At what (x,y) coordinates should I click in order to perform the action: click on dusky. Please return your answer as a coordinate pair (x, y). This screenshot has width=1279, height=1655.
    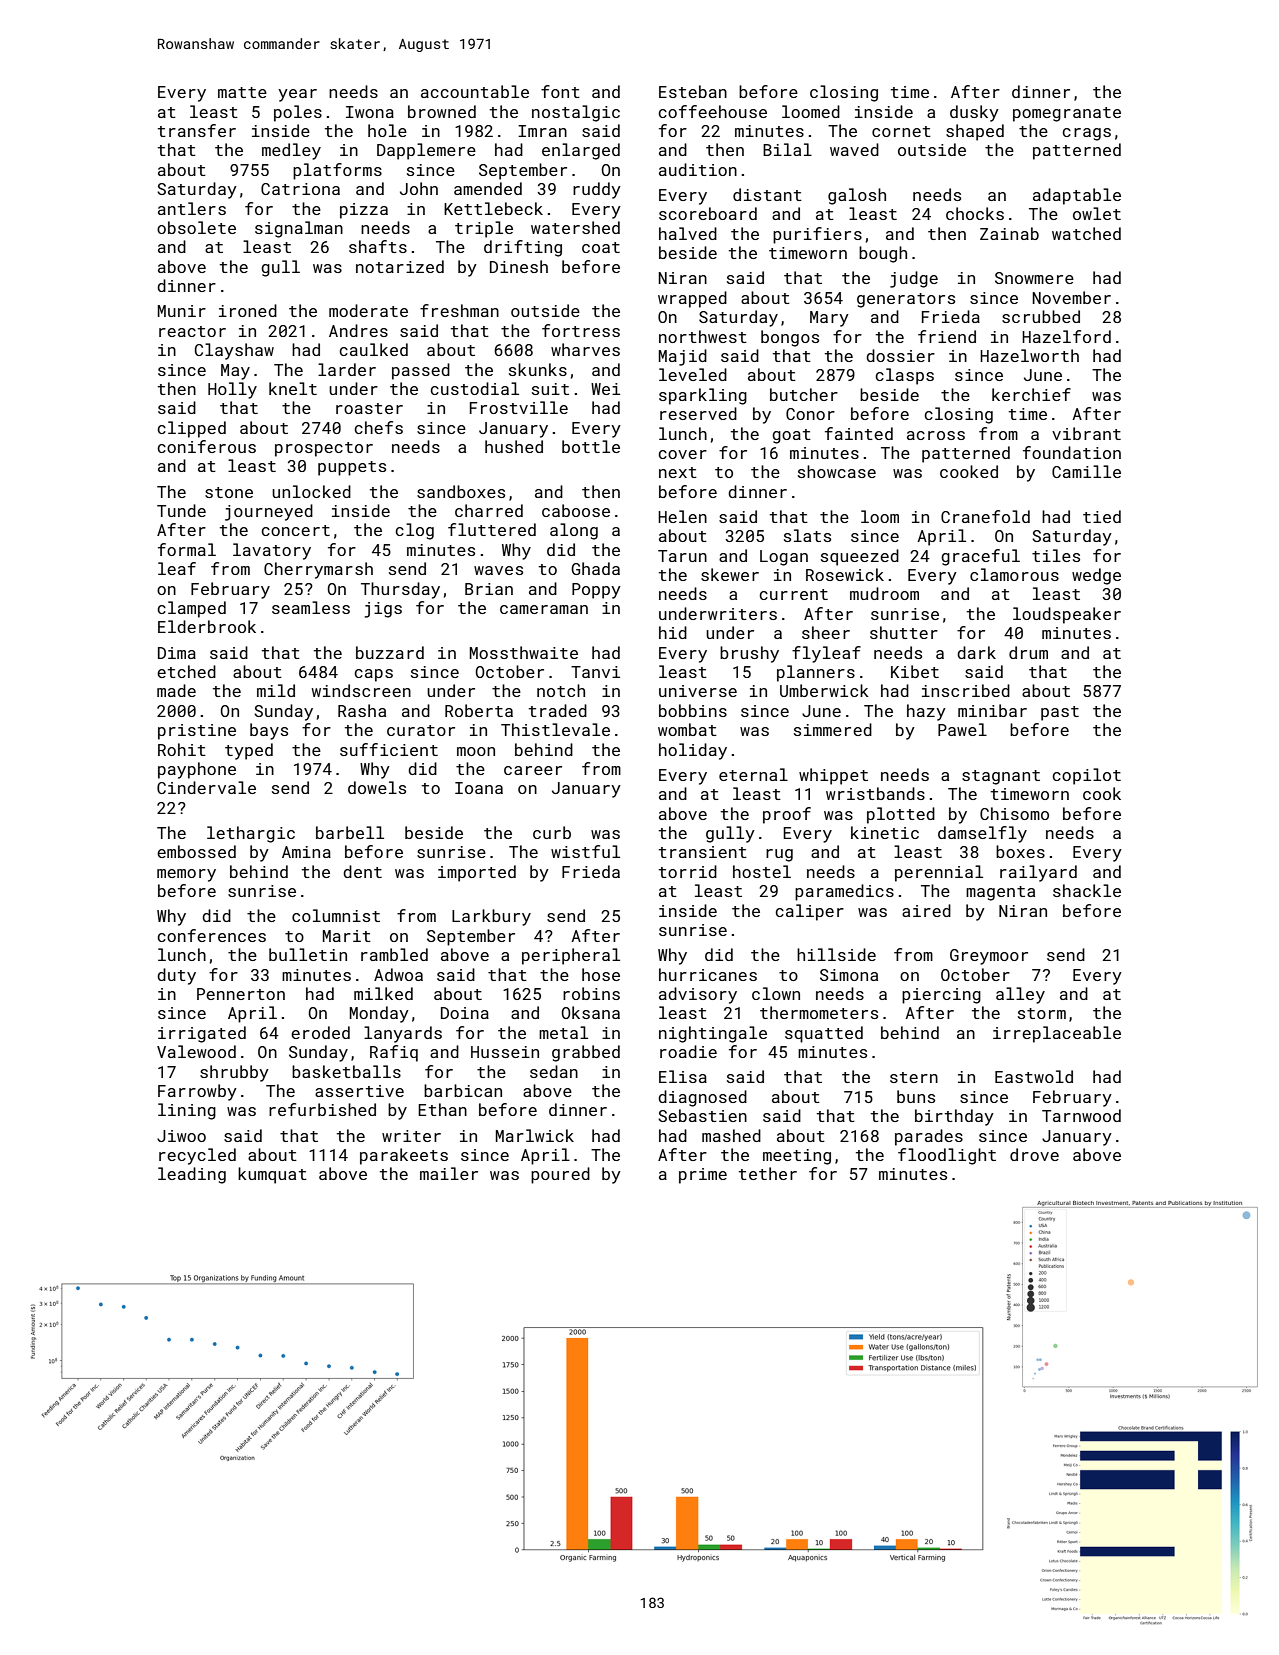
    Looking at the image, I should click on (974, 113).
